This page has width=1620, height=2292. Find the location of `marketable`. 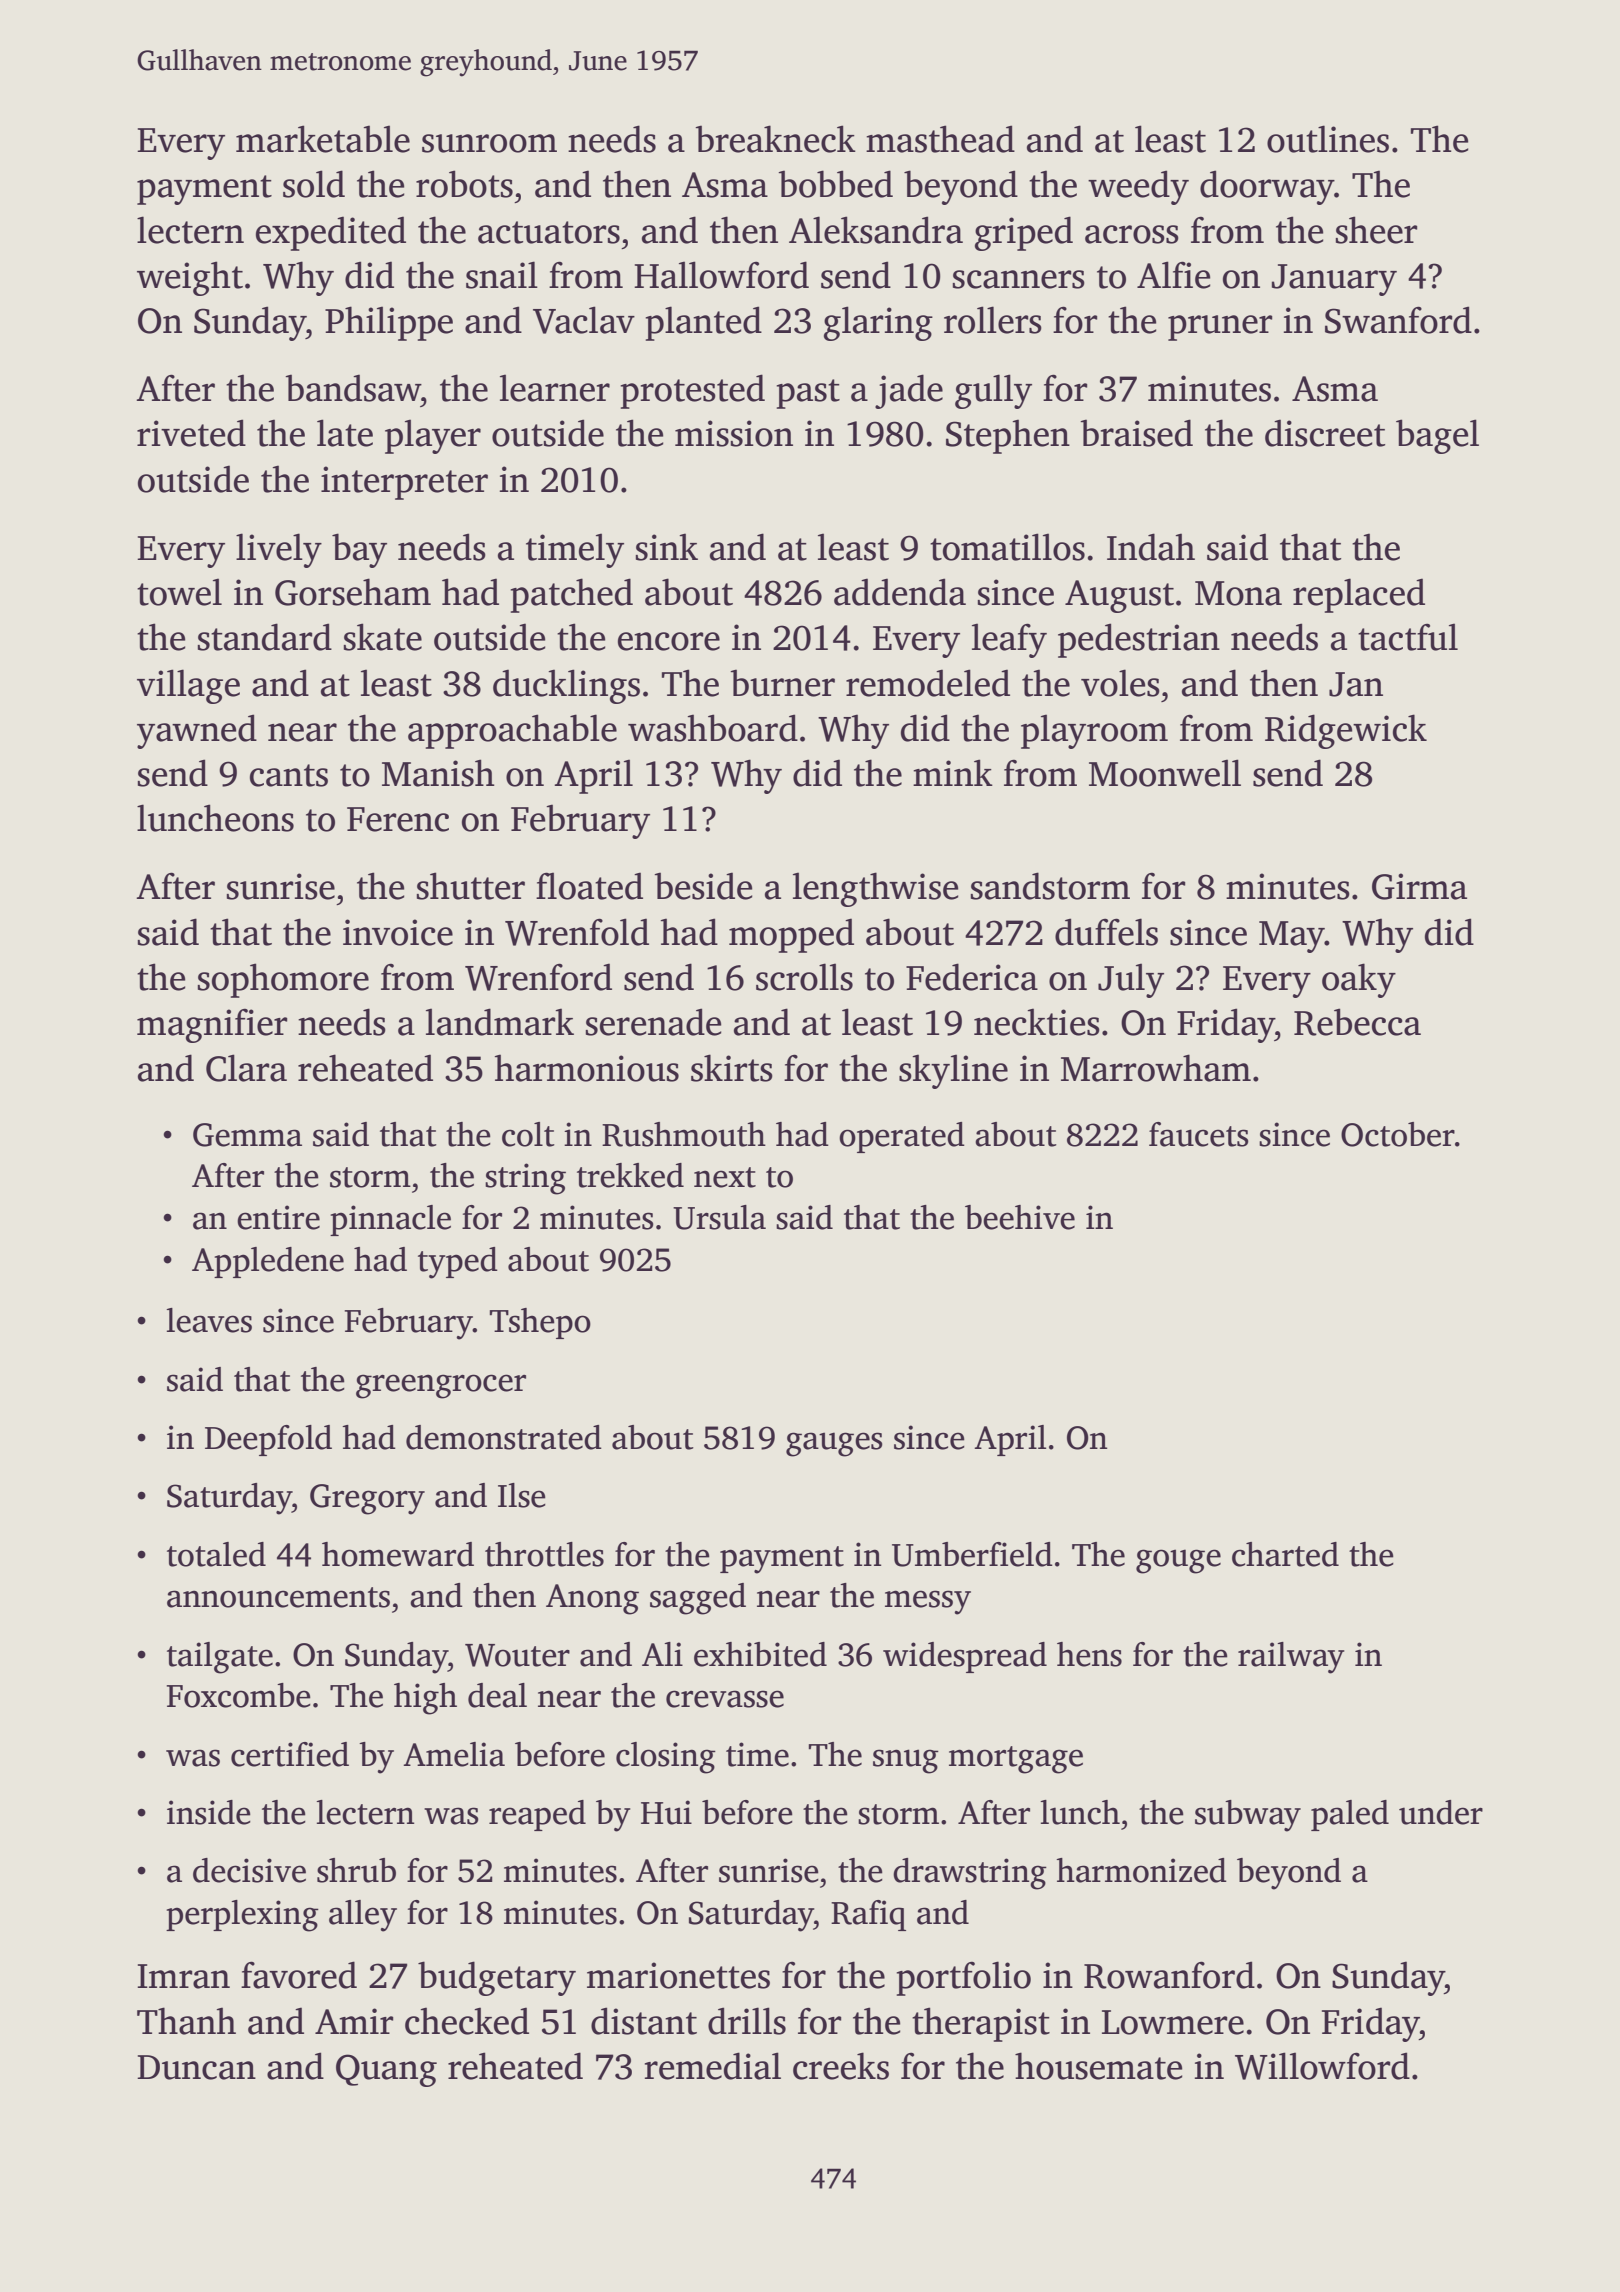

marketable is located at coordinates (323, 139).
